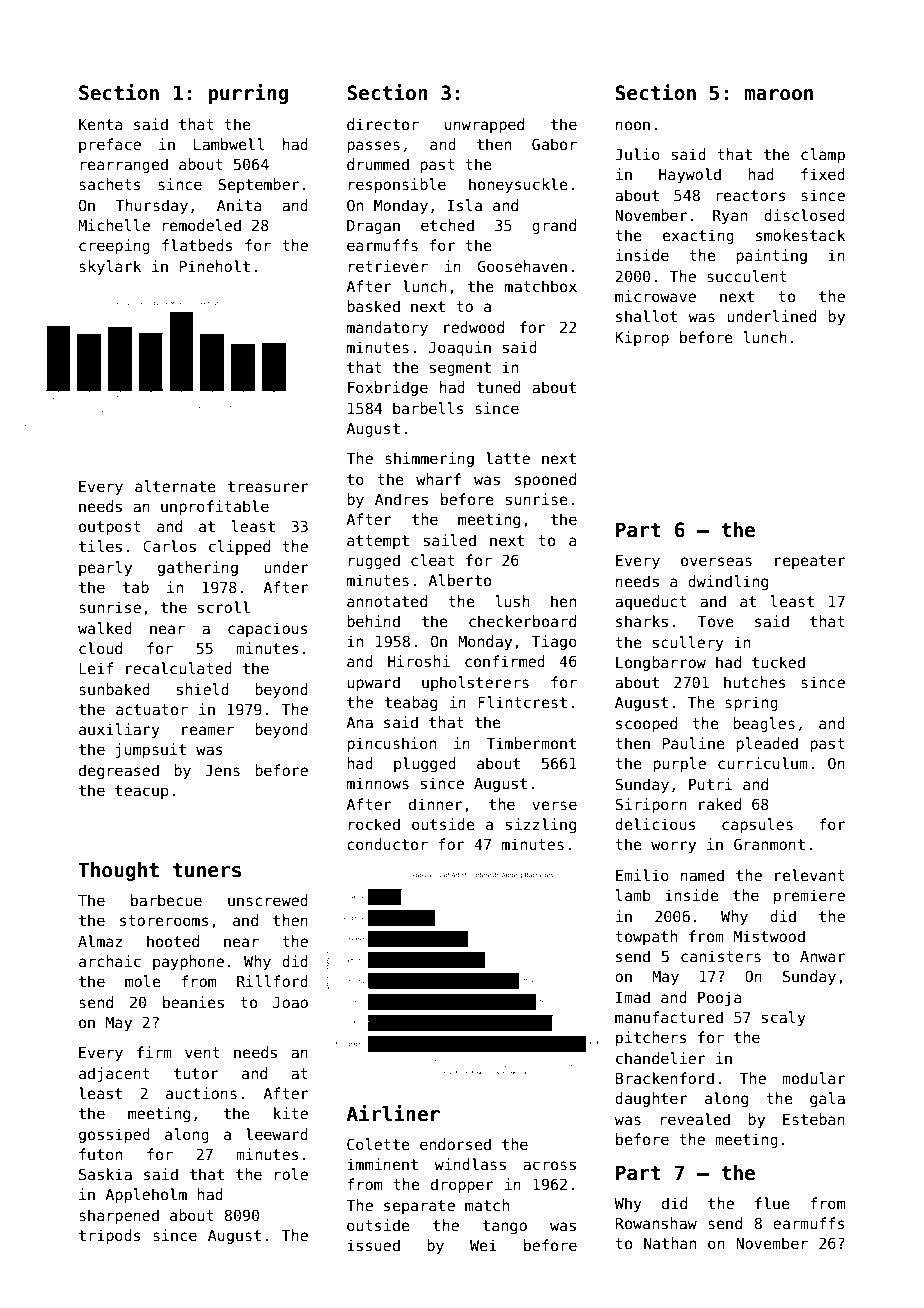 This screenshot has width=924, height=1308. Describe the element at coordinates (810, 562) in the screenshot. I see `repeater` at that location.
